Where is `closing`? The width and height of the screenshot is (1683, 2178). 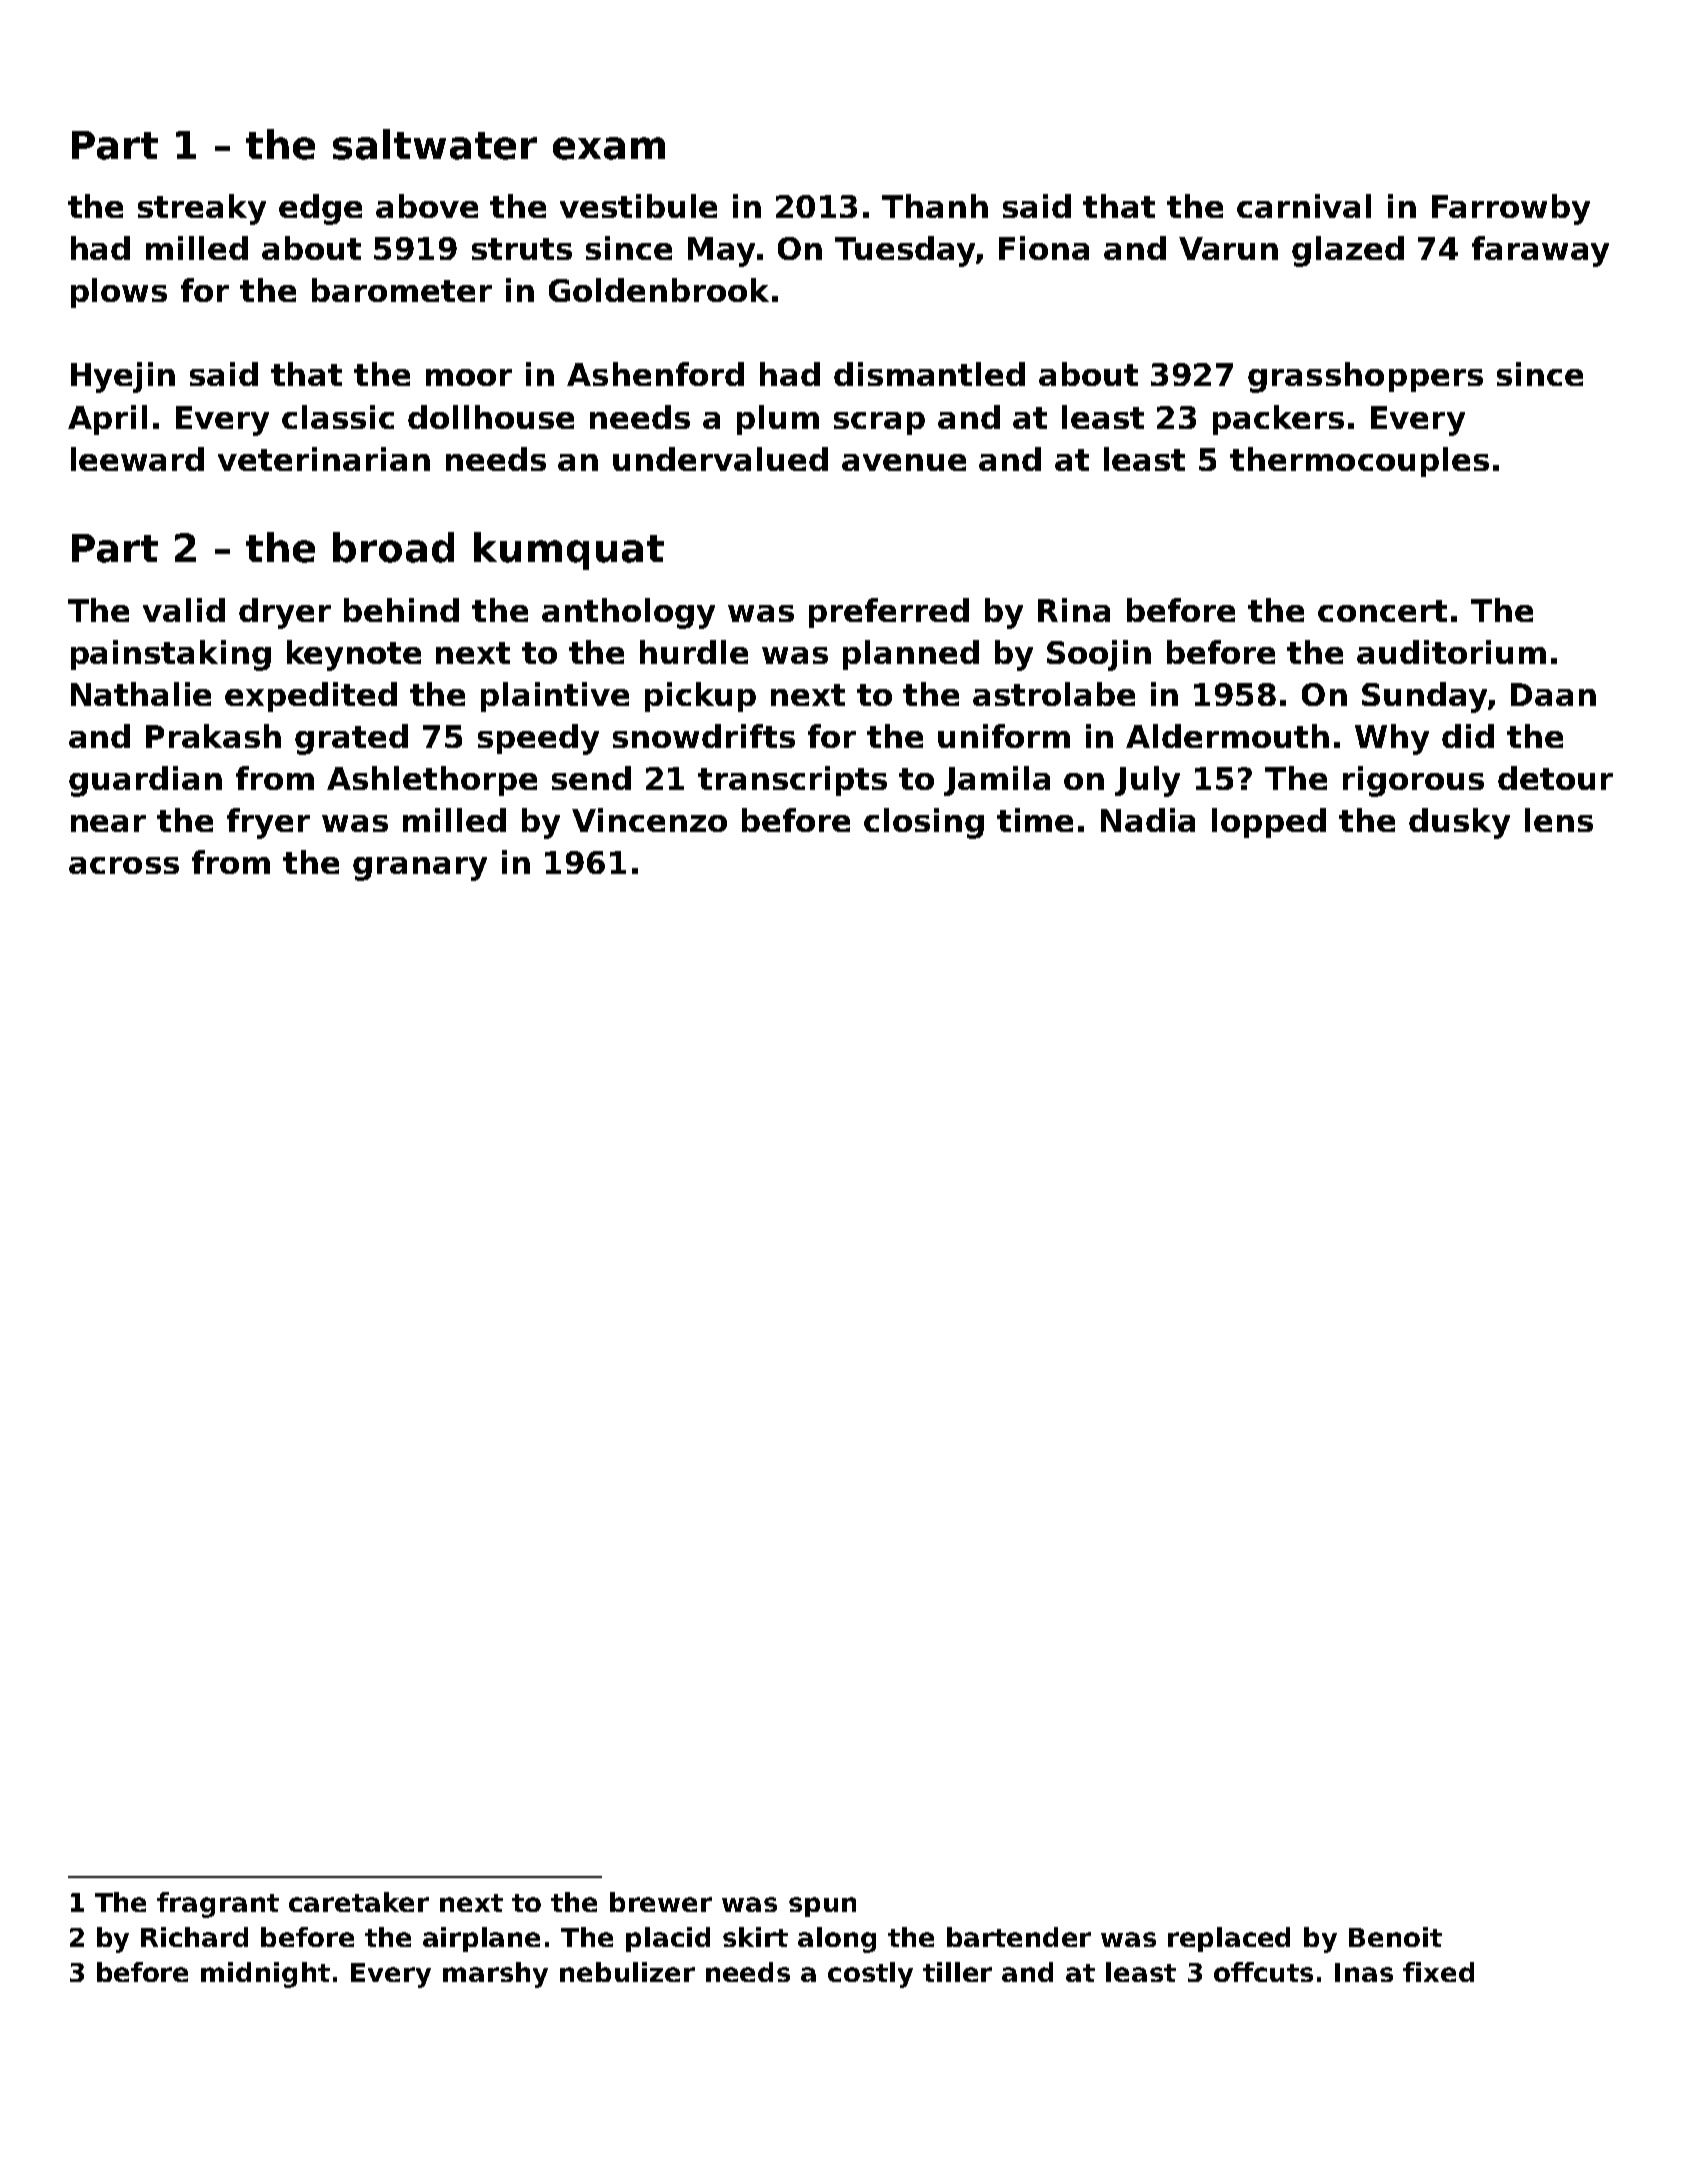 closing is located at coordinates (924, 823).
